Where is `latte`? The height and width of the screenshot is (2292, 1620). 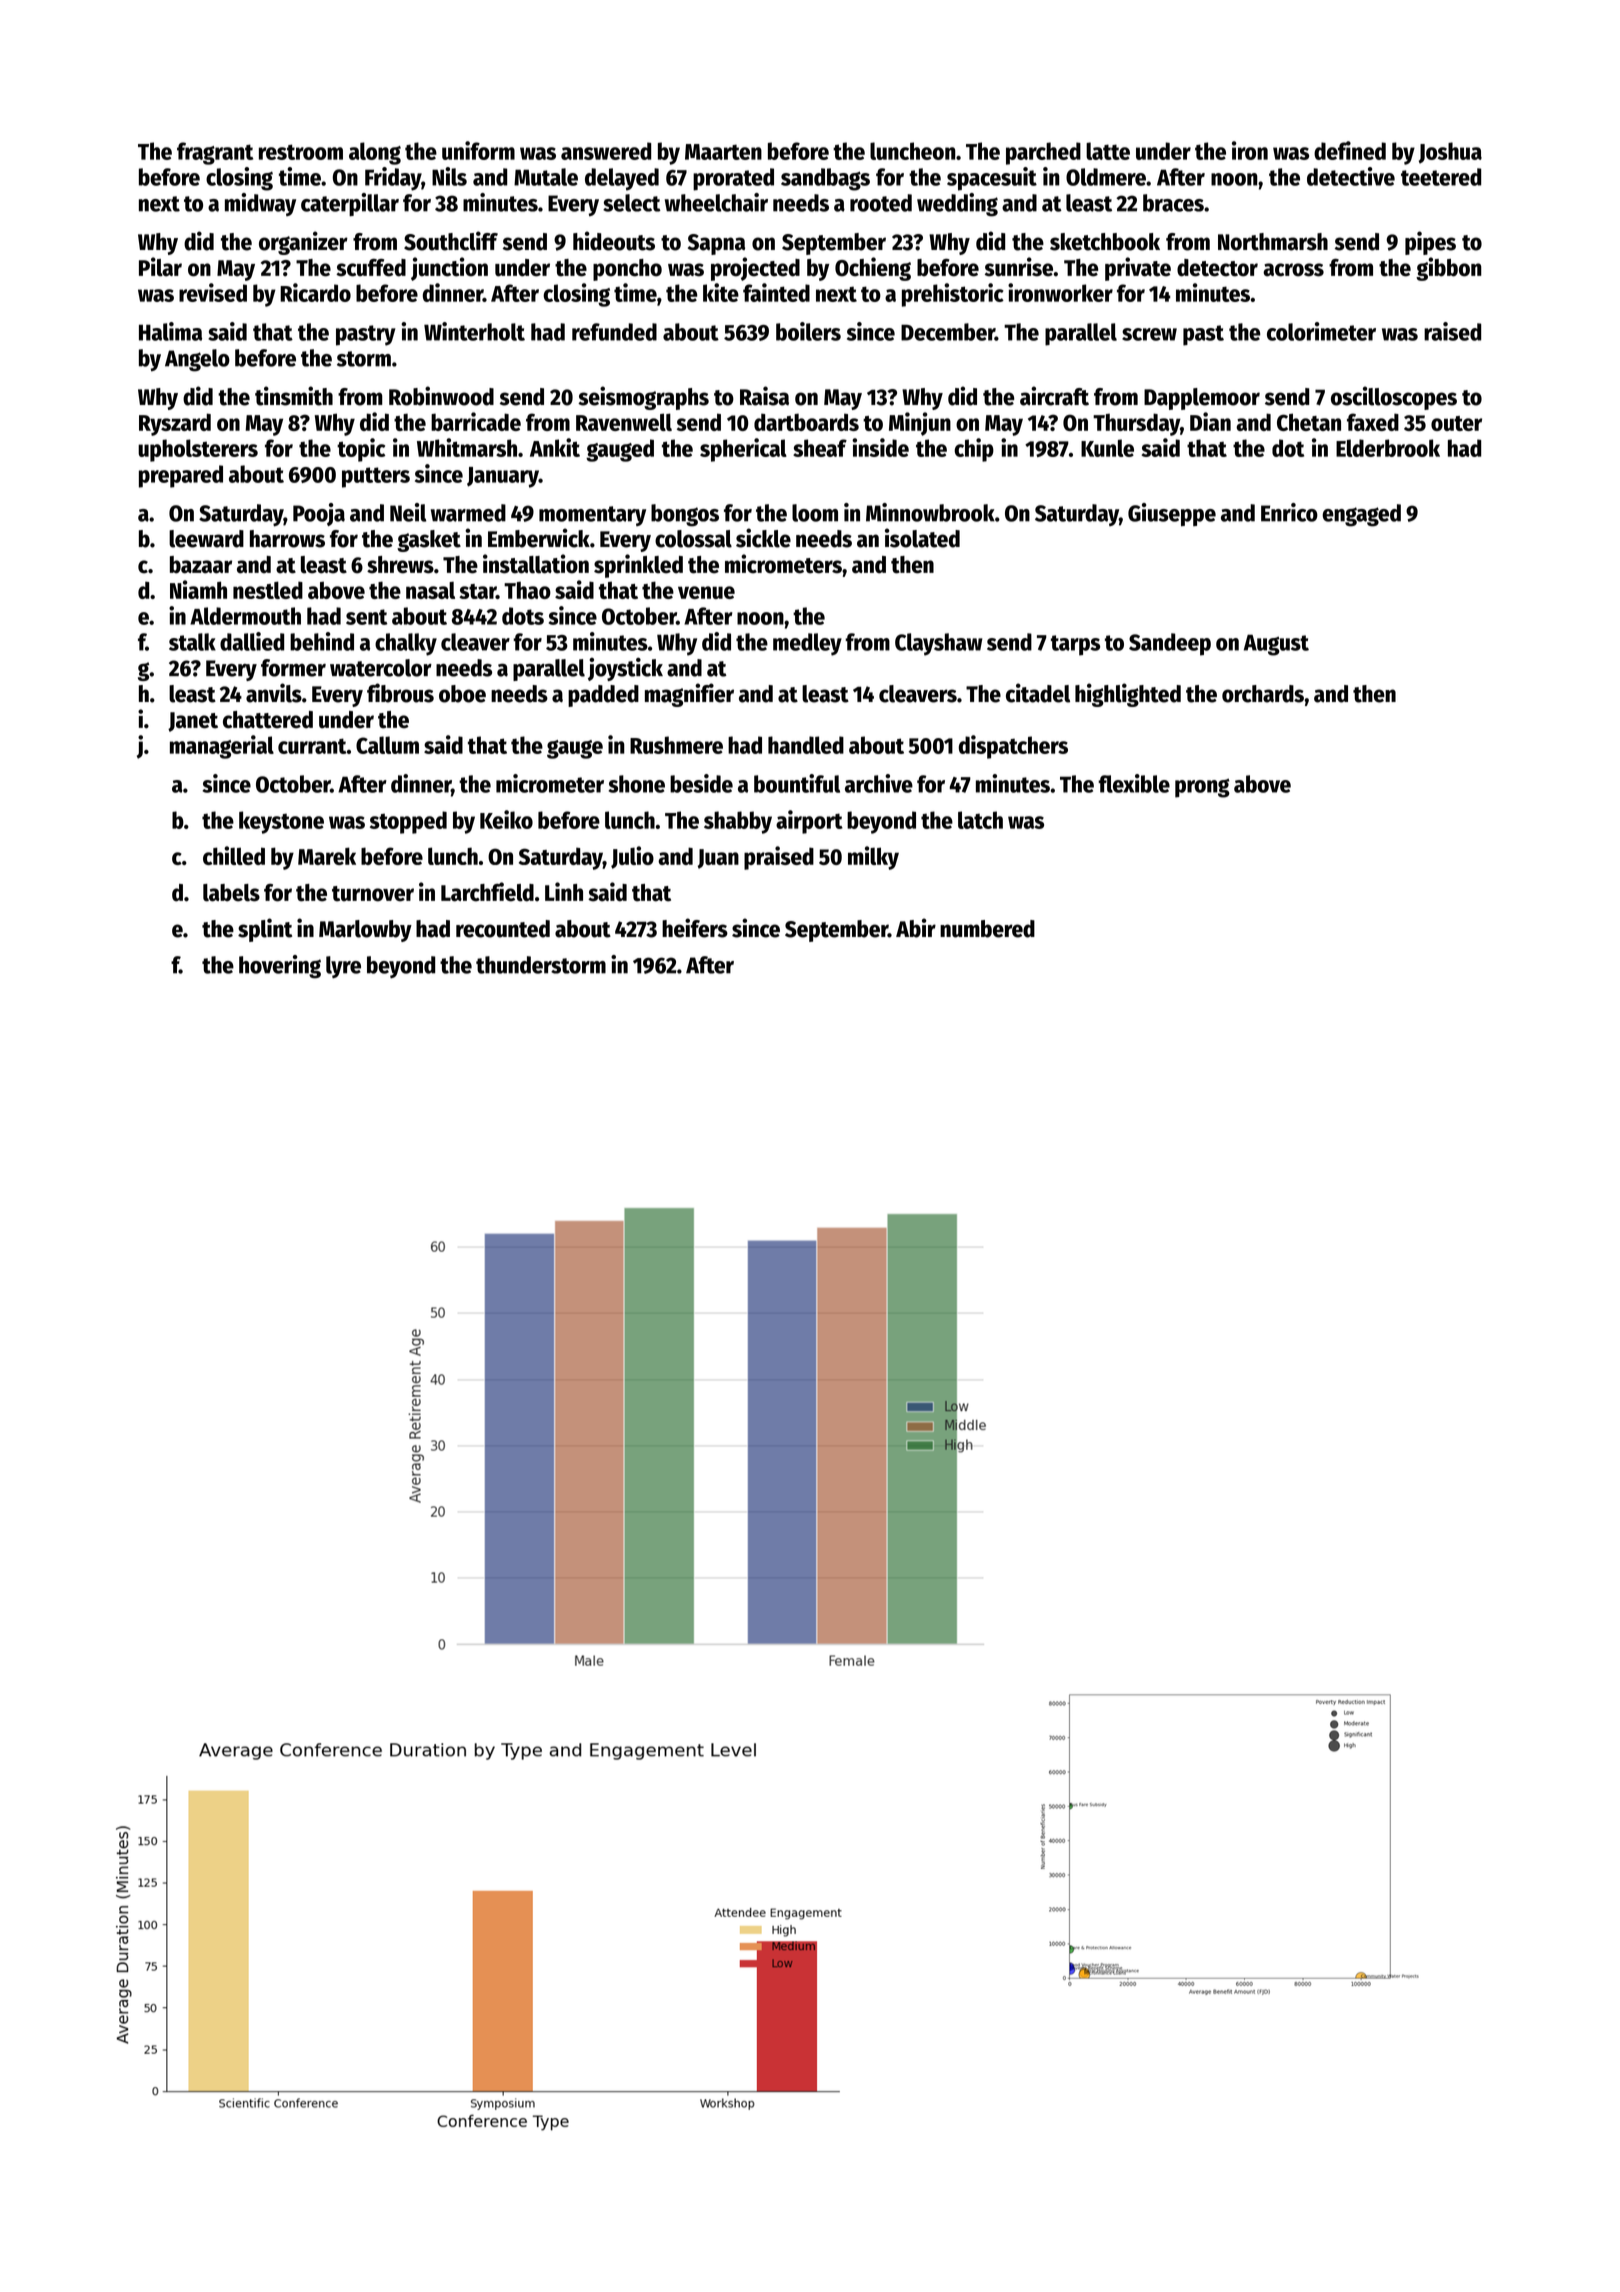 latte is located at coordinates (1108, 151).
